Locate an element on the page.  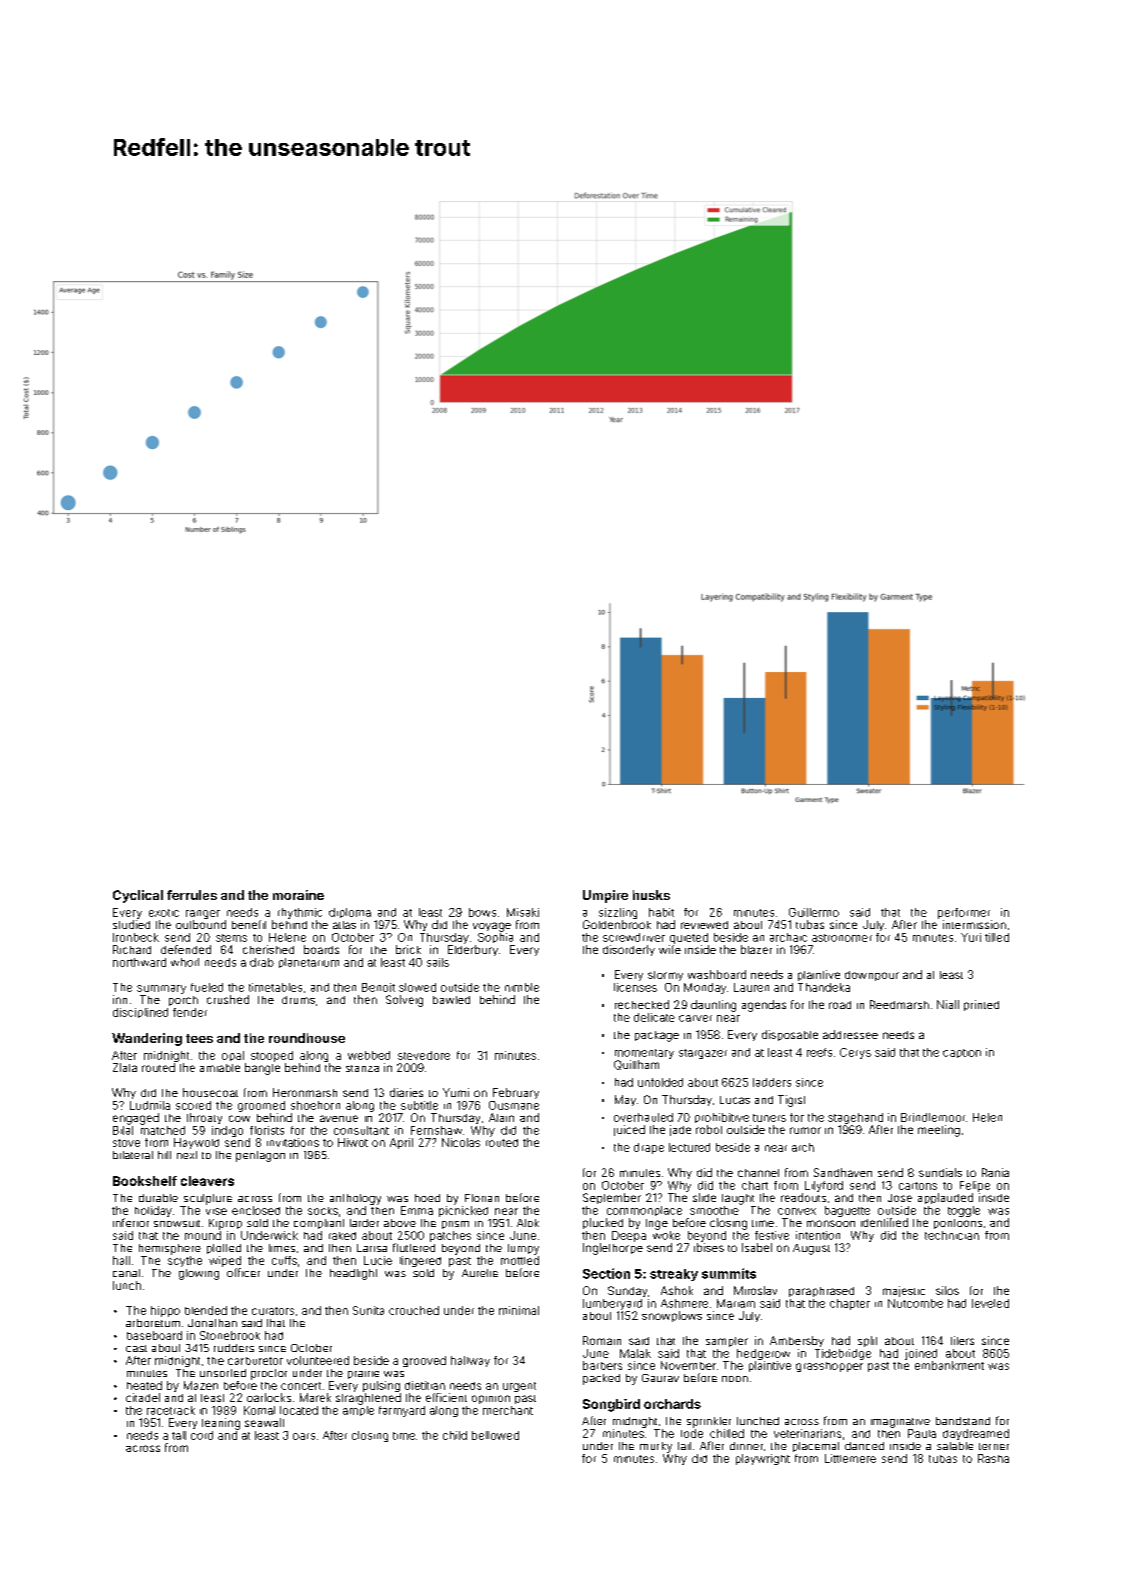
arboretum is located at coordinates (153, 1323).
